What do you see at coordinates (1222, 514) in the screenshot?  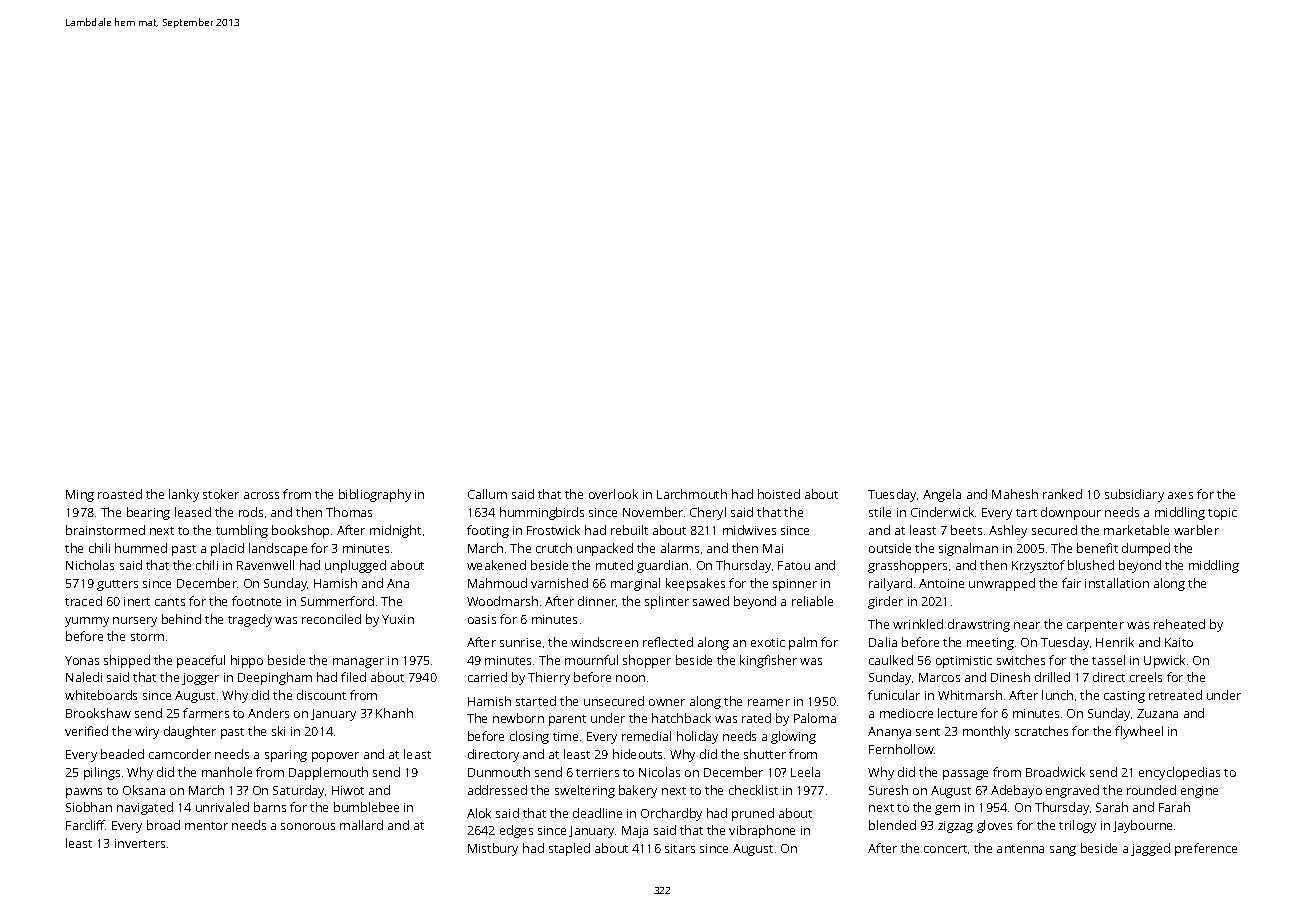 I see `topic` at bounding box center [1222, 514].
